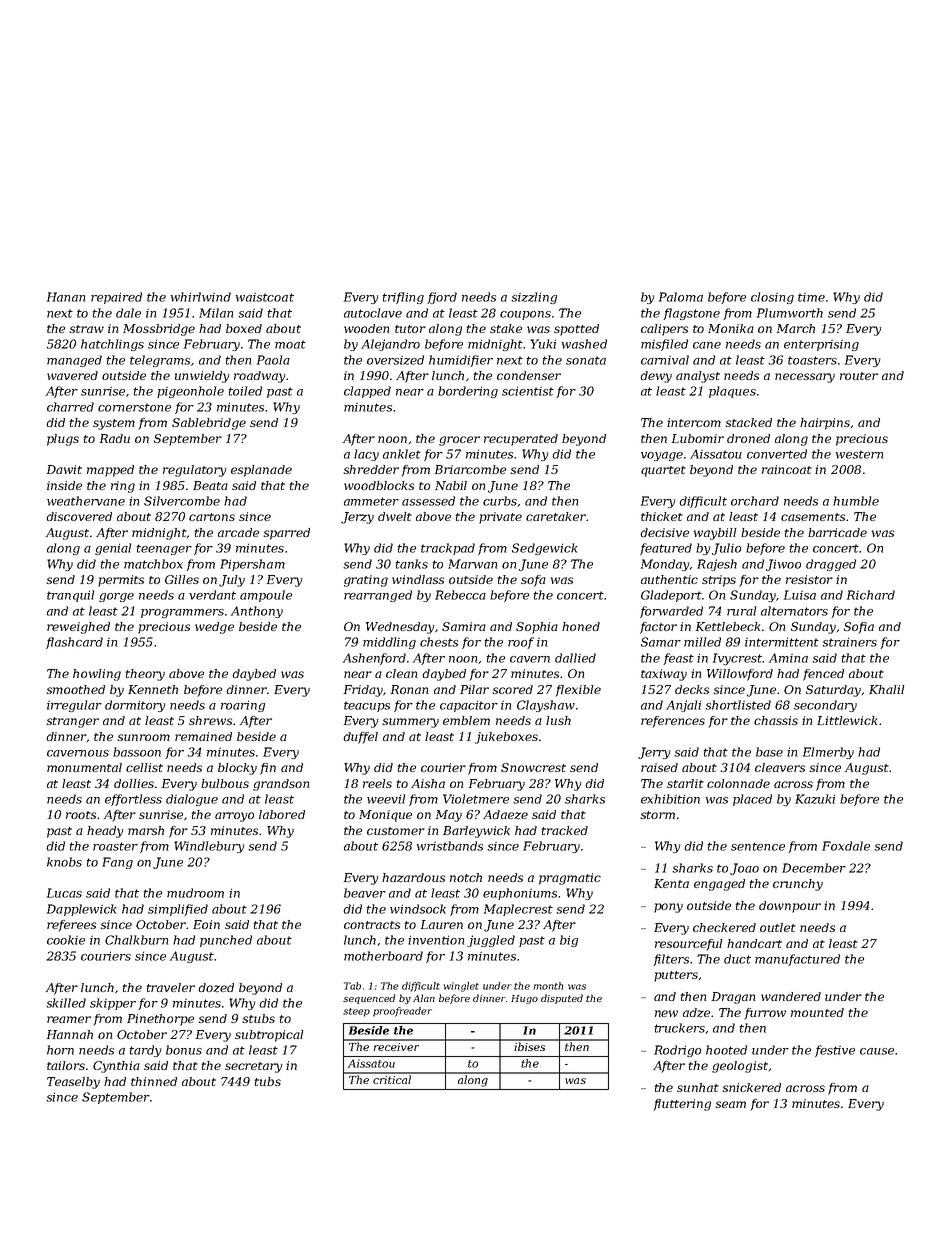 The height and width of the image is (1233, 952). I want to click on condenser, so click(529, 375).
